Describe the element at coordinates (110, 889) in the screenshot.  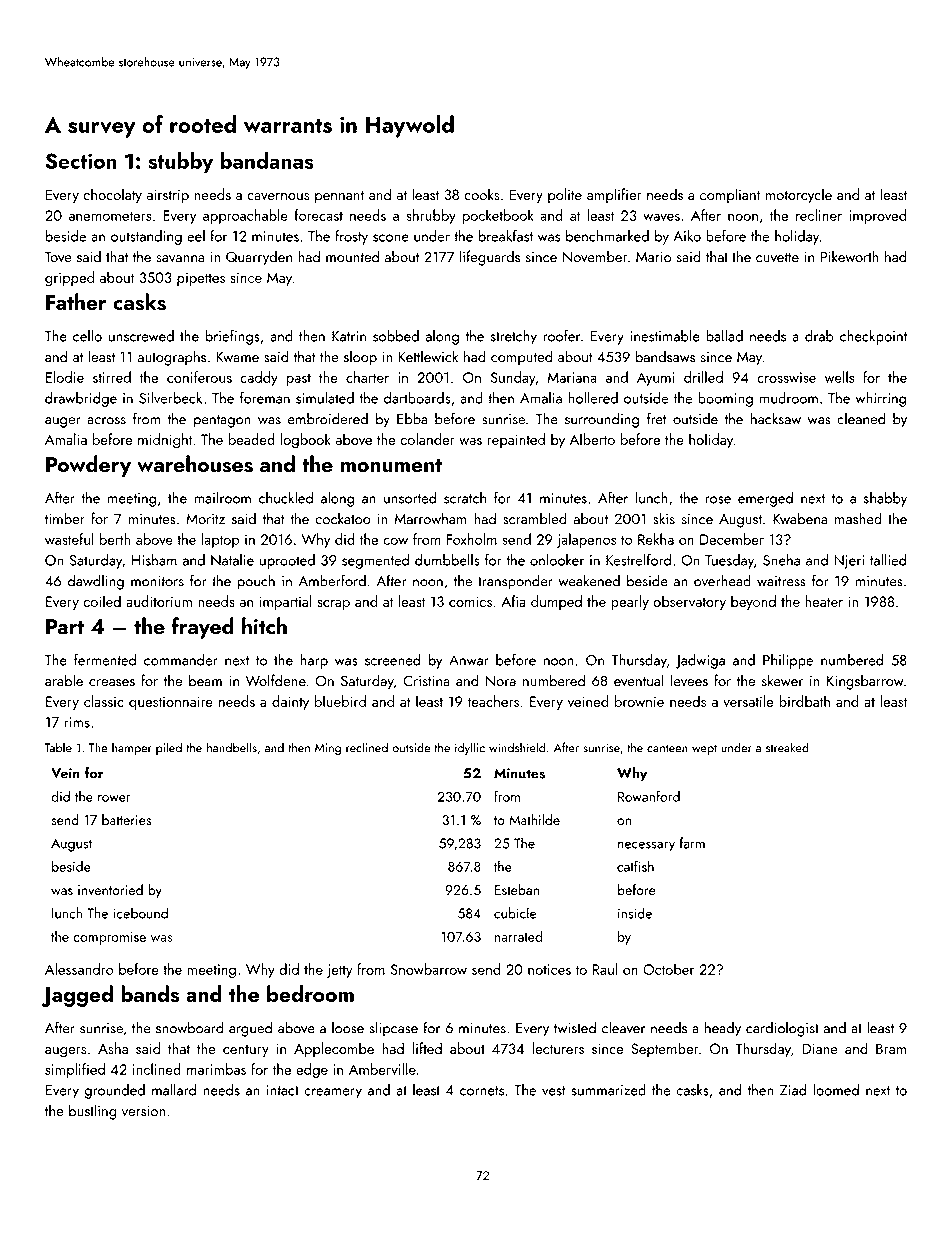
I see `inventoried` at that location.
